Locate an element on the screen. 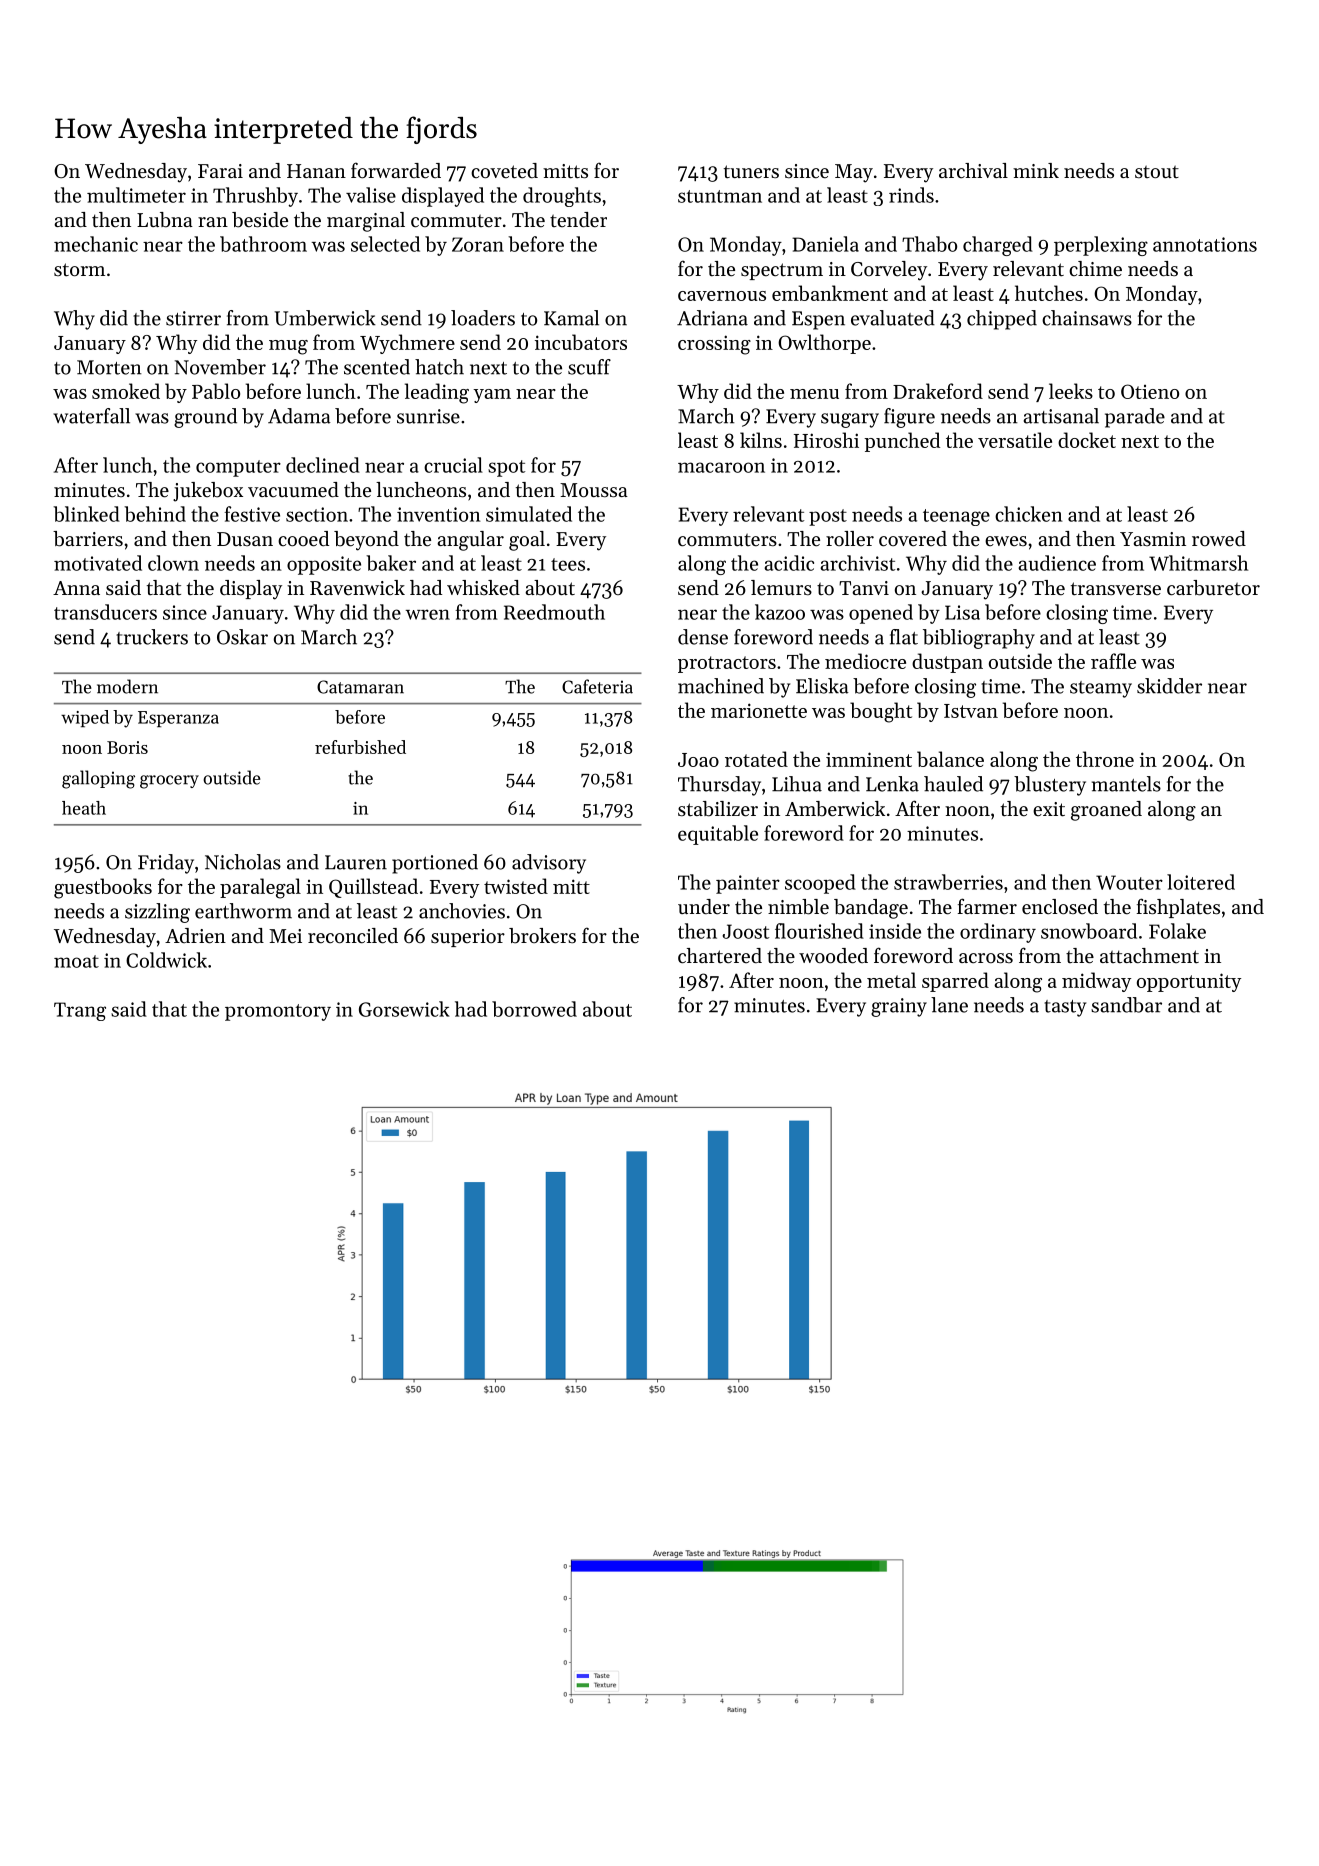 This screenshot has width=1319, height=1866. Hanan is located at coordinates (316, 171).
